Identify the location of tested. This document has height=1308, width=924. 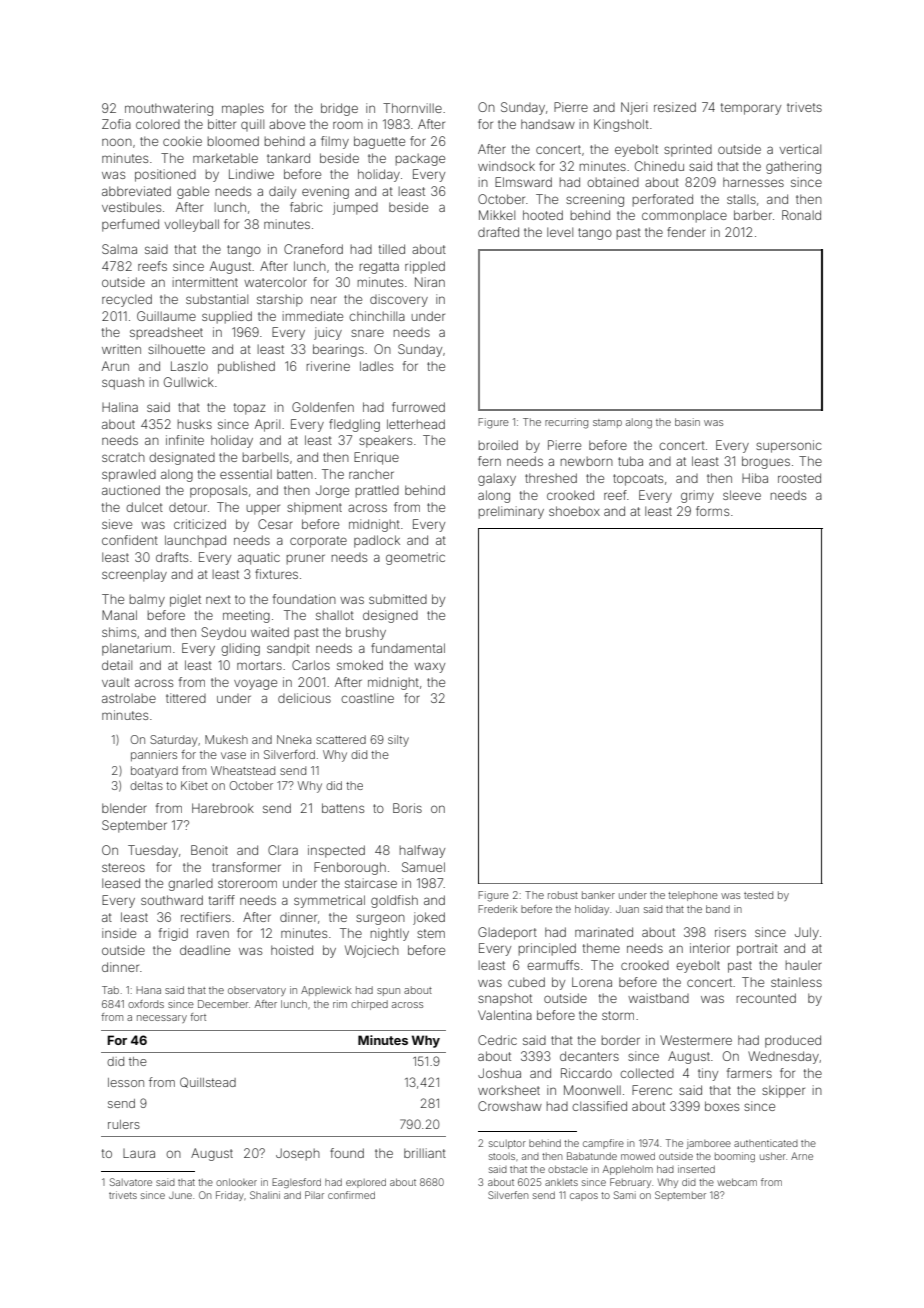
(758, 895).
